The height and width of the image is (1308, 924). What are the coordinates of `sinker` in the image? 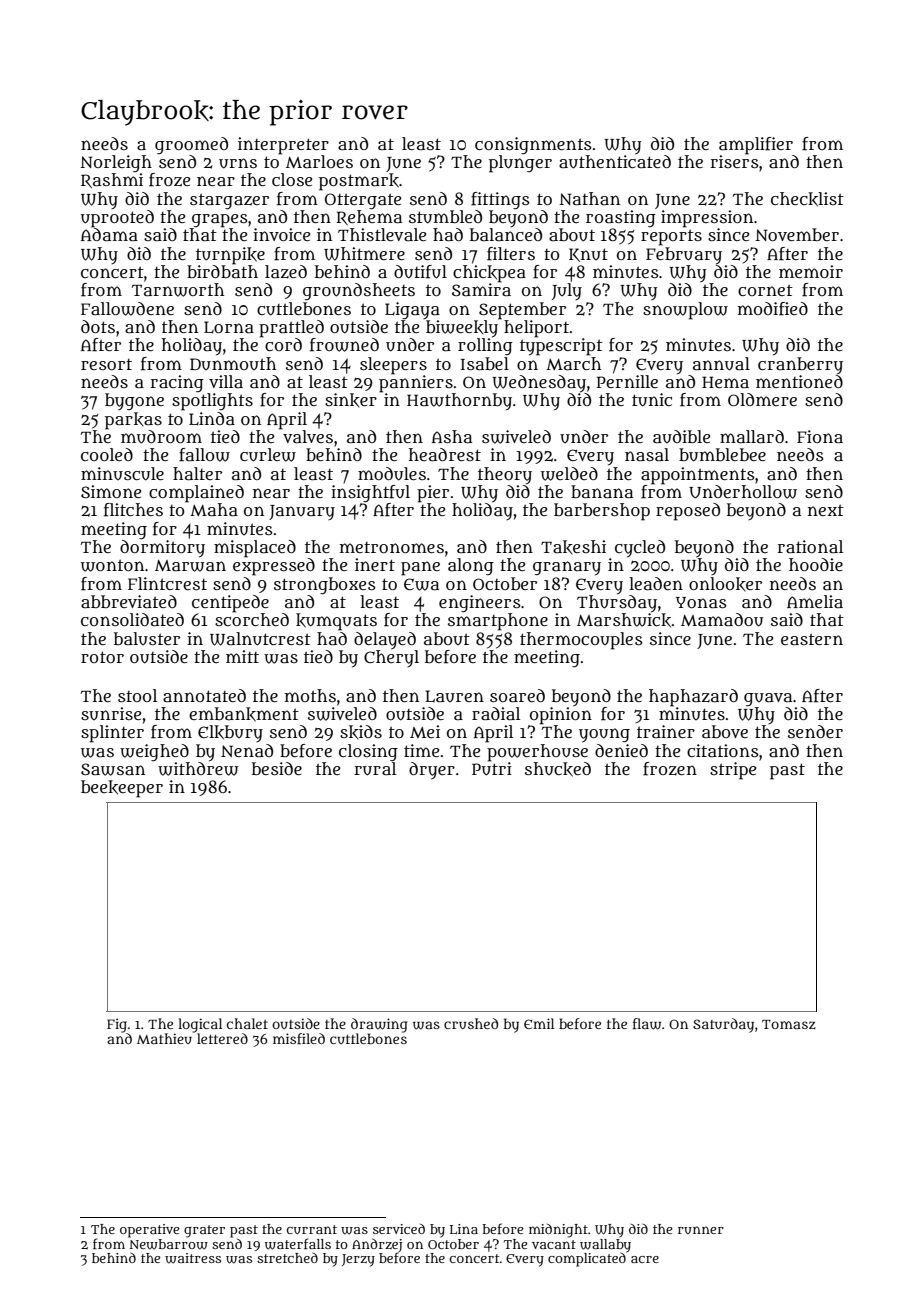 It's located at (351, 400).
